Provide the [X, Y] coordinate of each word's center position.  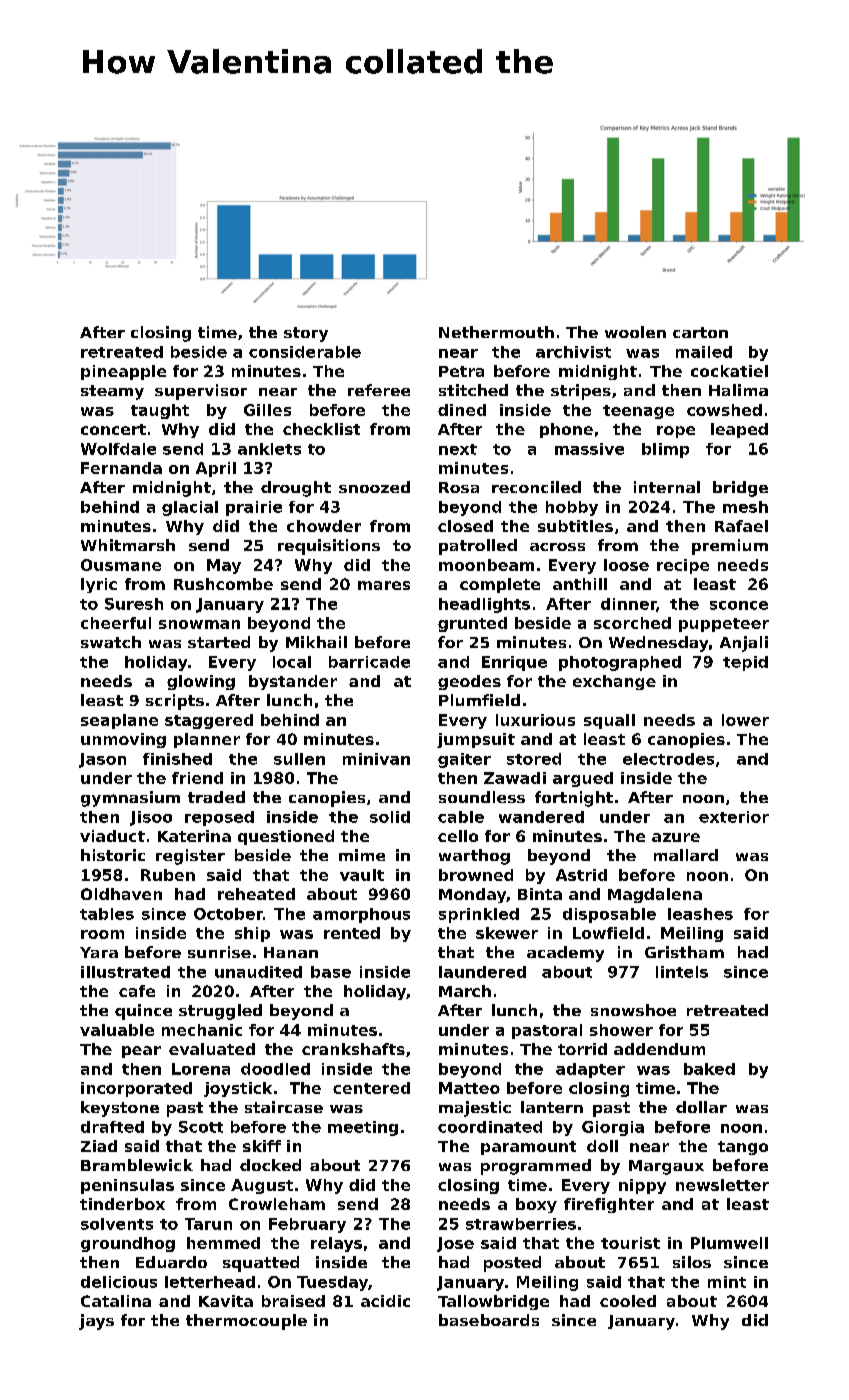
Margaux [666, 1167]
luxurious [535, 720]
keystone [120, 1109]
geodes [469, 682]
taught [160, 411]
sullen [299, 759]
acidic [385, 1301]
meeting [363, 1128]
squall [609, 721]
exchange [614, 682]
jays [96, 1322]
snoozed [374, 487]
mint [727, 1282]
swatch [111, 642]
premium [730, 547]
